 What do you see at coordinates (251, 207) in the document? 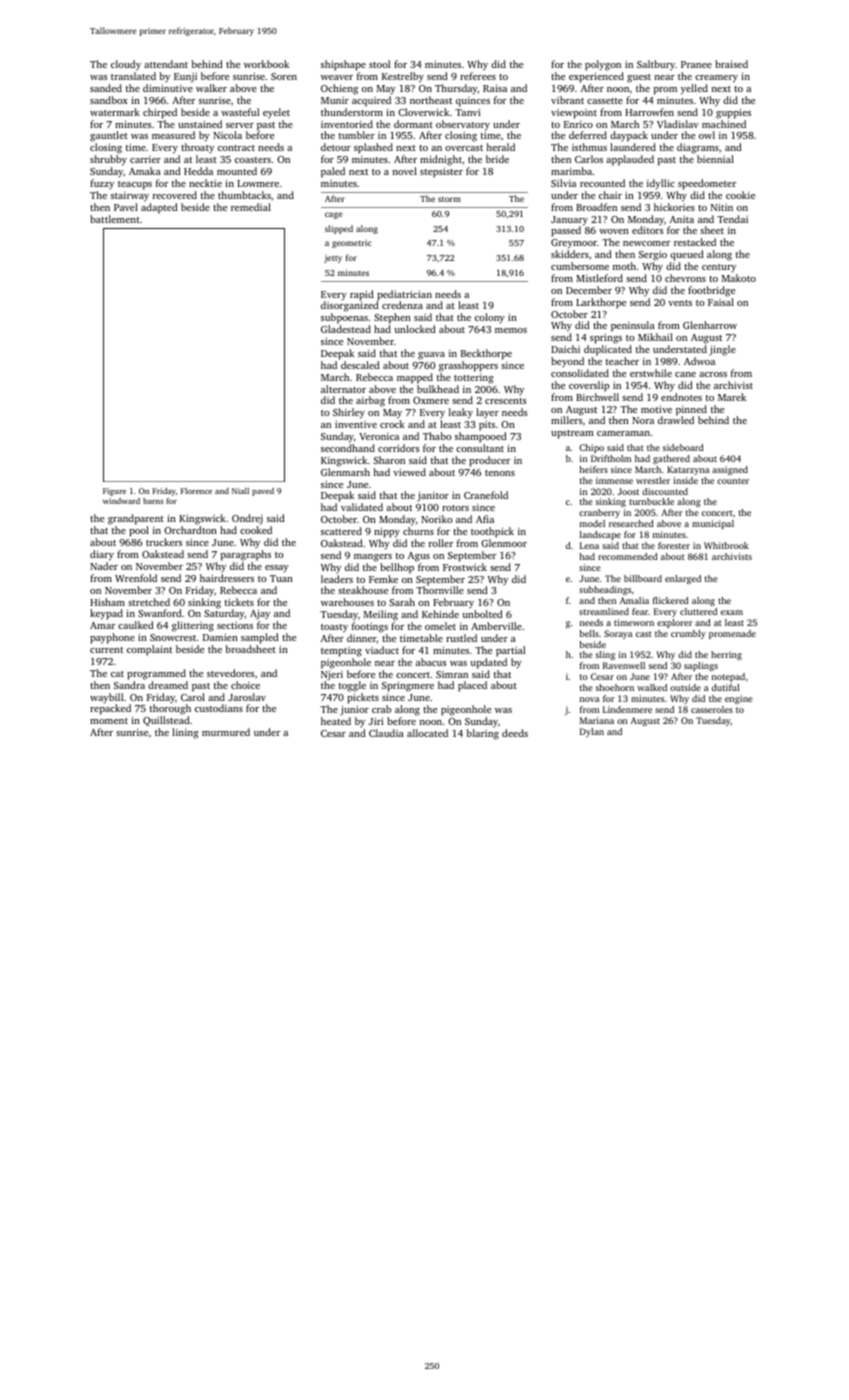
I see `remedial` at bounding box center [251, 207].
